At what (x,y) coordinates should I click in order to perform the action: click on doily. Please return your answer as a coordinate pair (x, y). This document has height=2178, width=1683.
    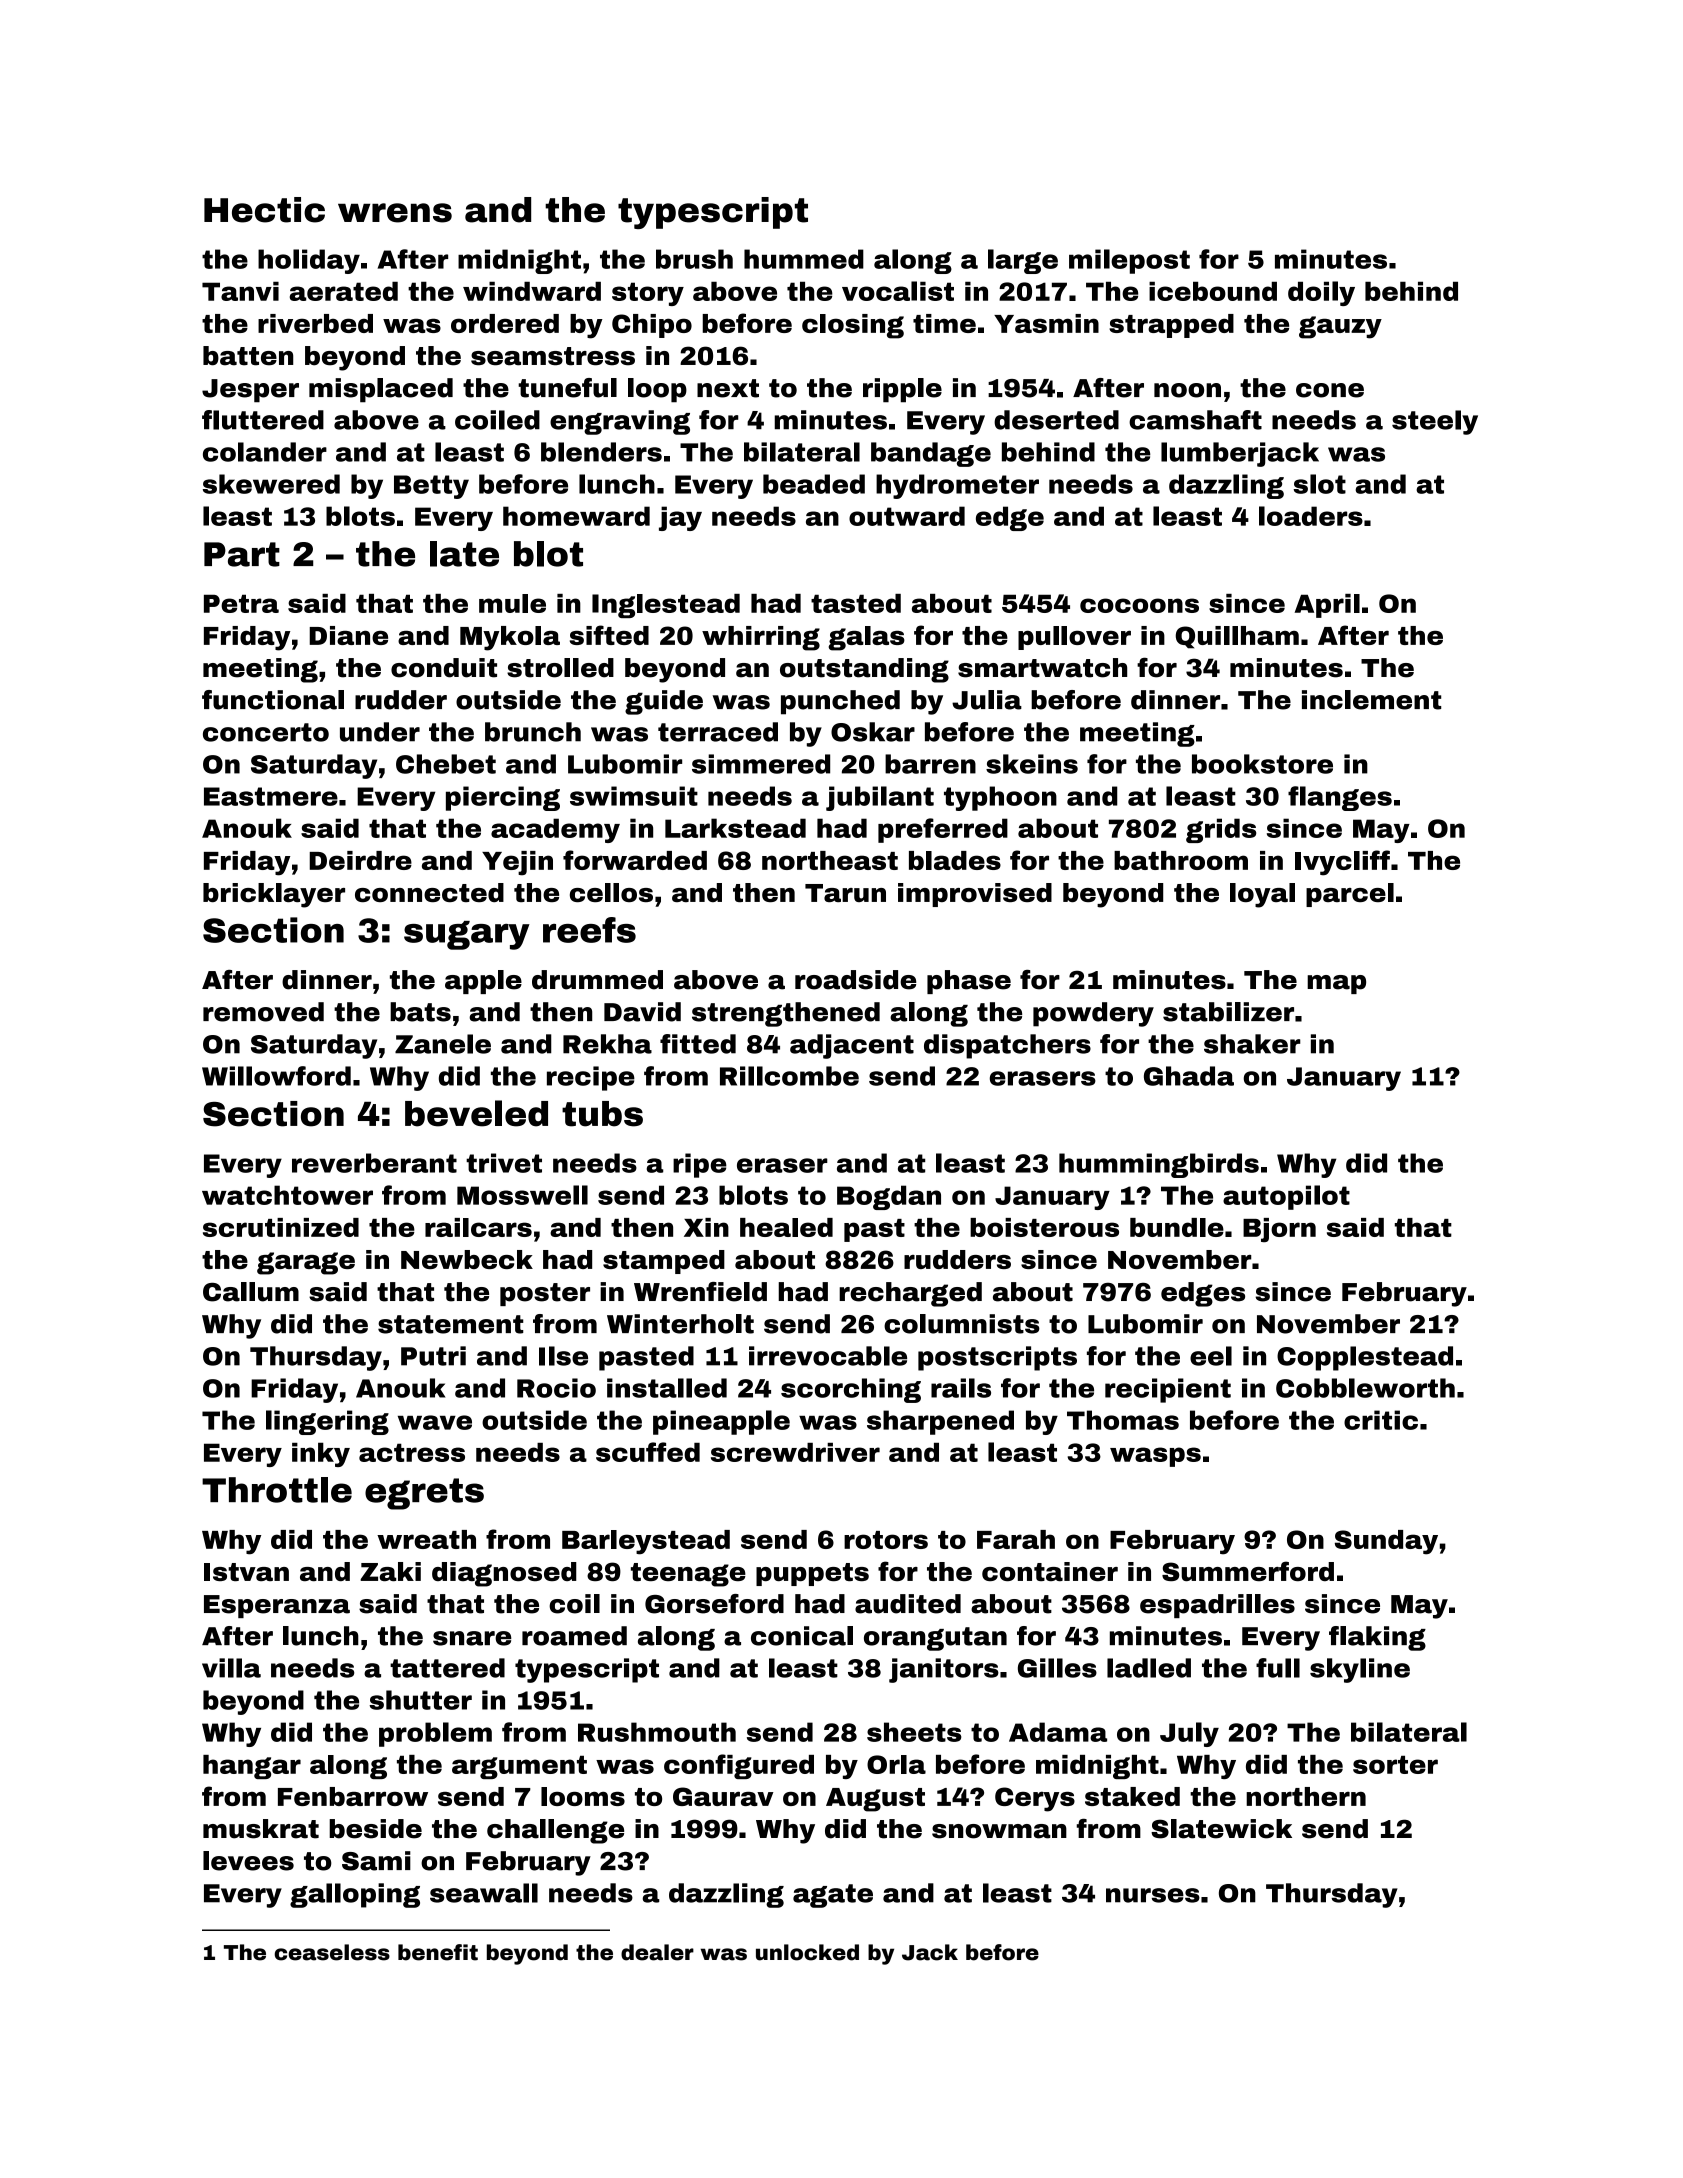
    Looking at the image, I should click on (1321, 293).
